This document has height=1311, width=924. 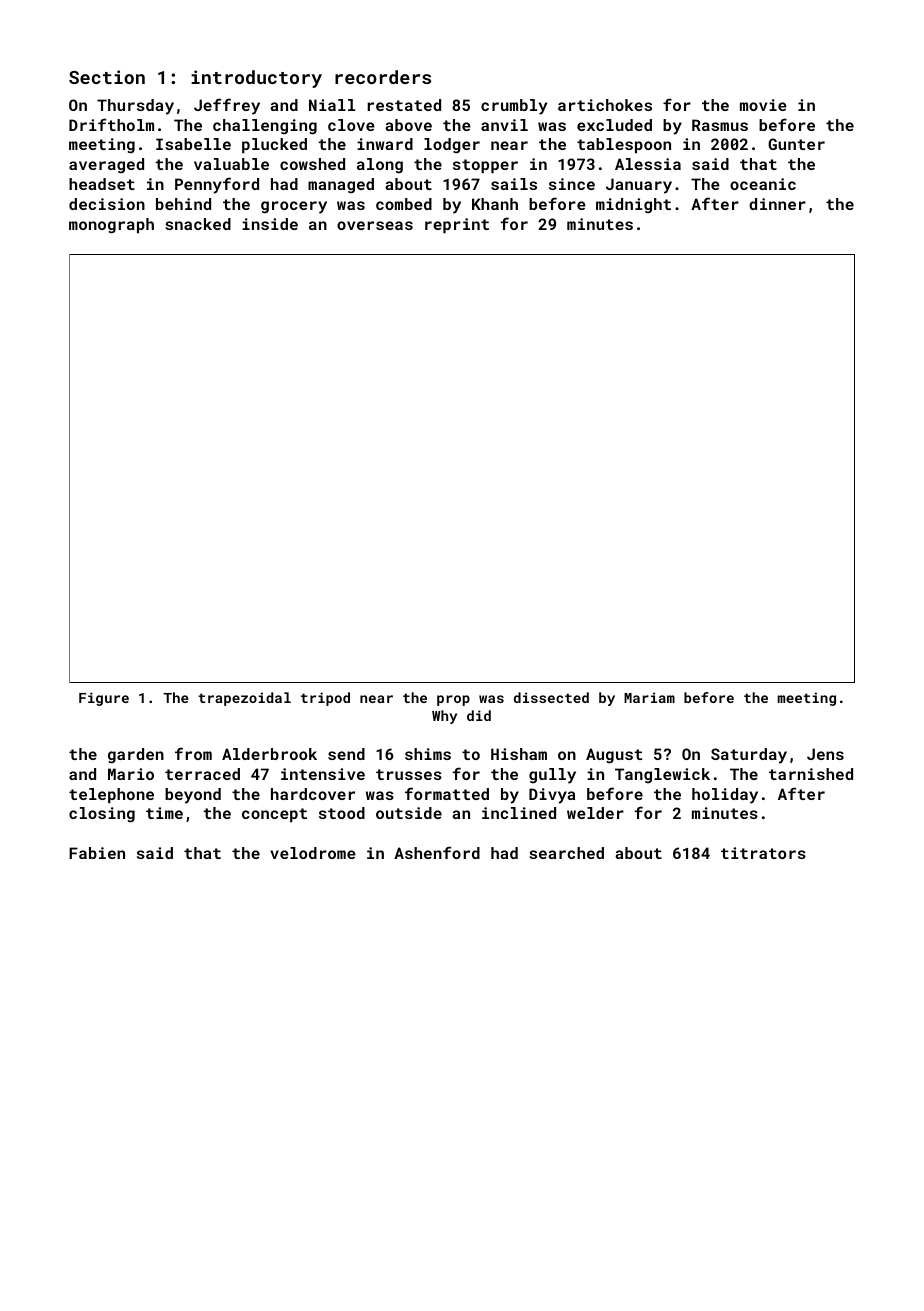 What do you see at coordinates (566, 853) in the document?
I see `searched` at bounding box center [566, 853].
